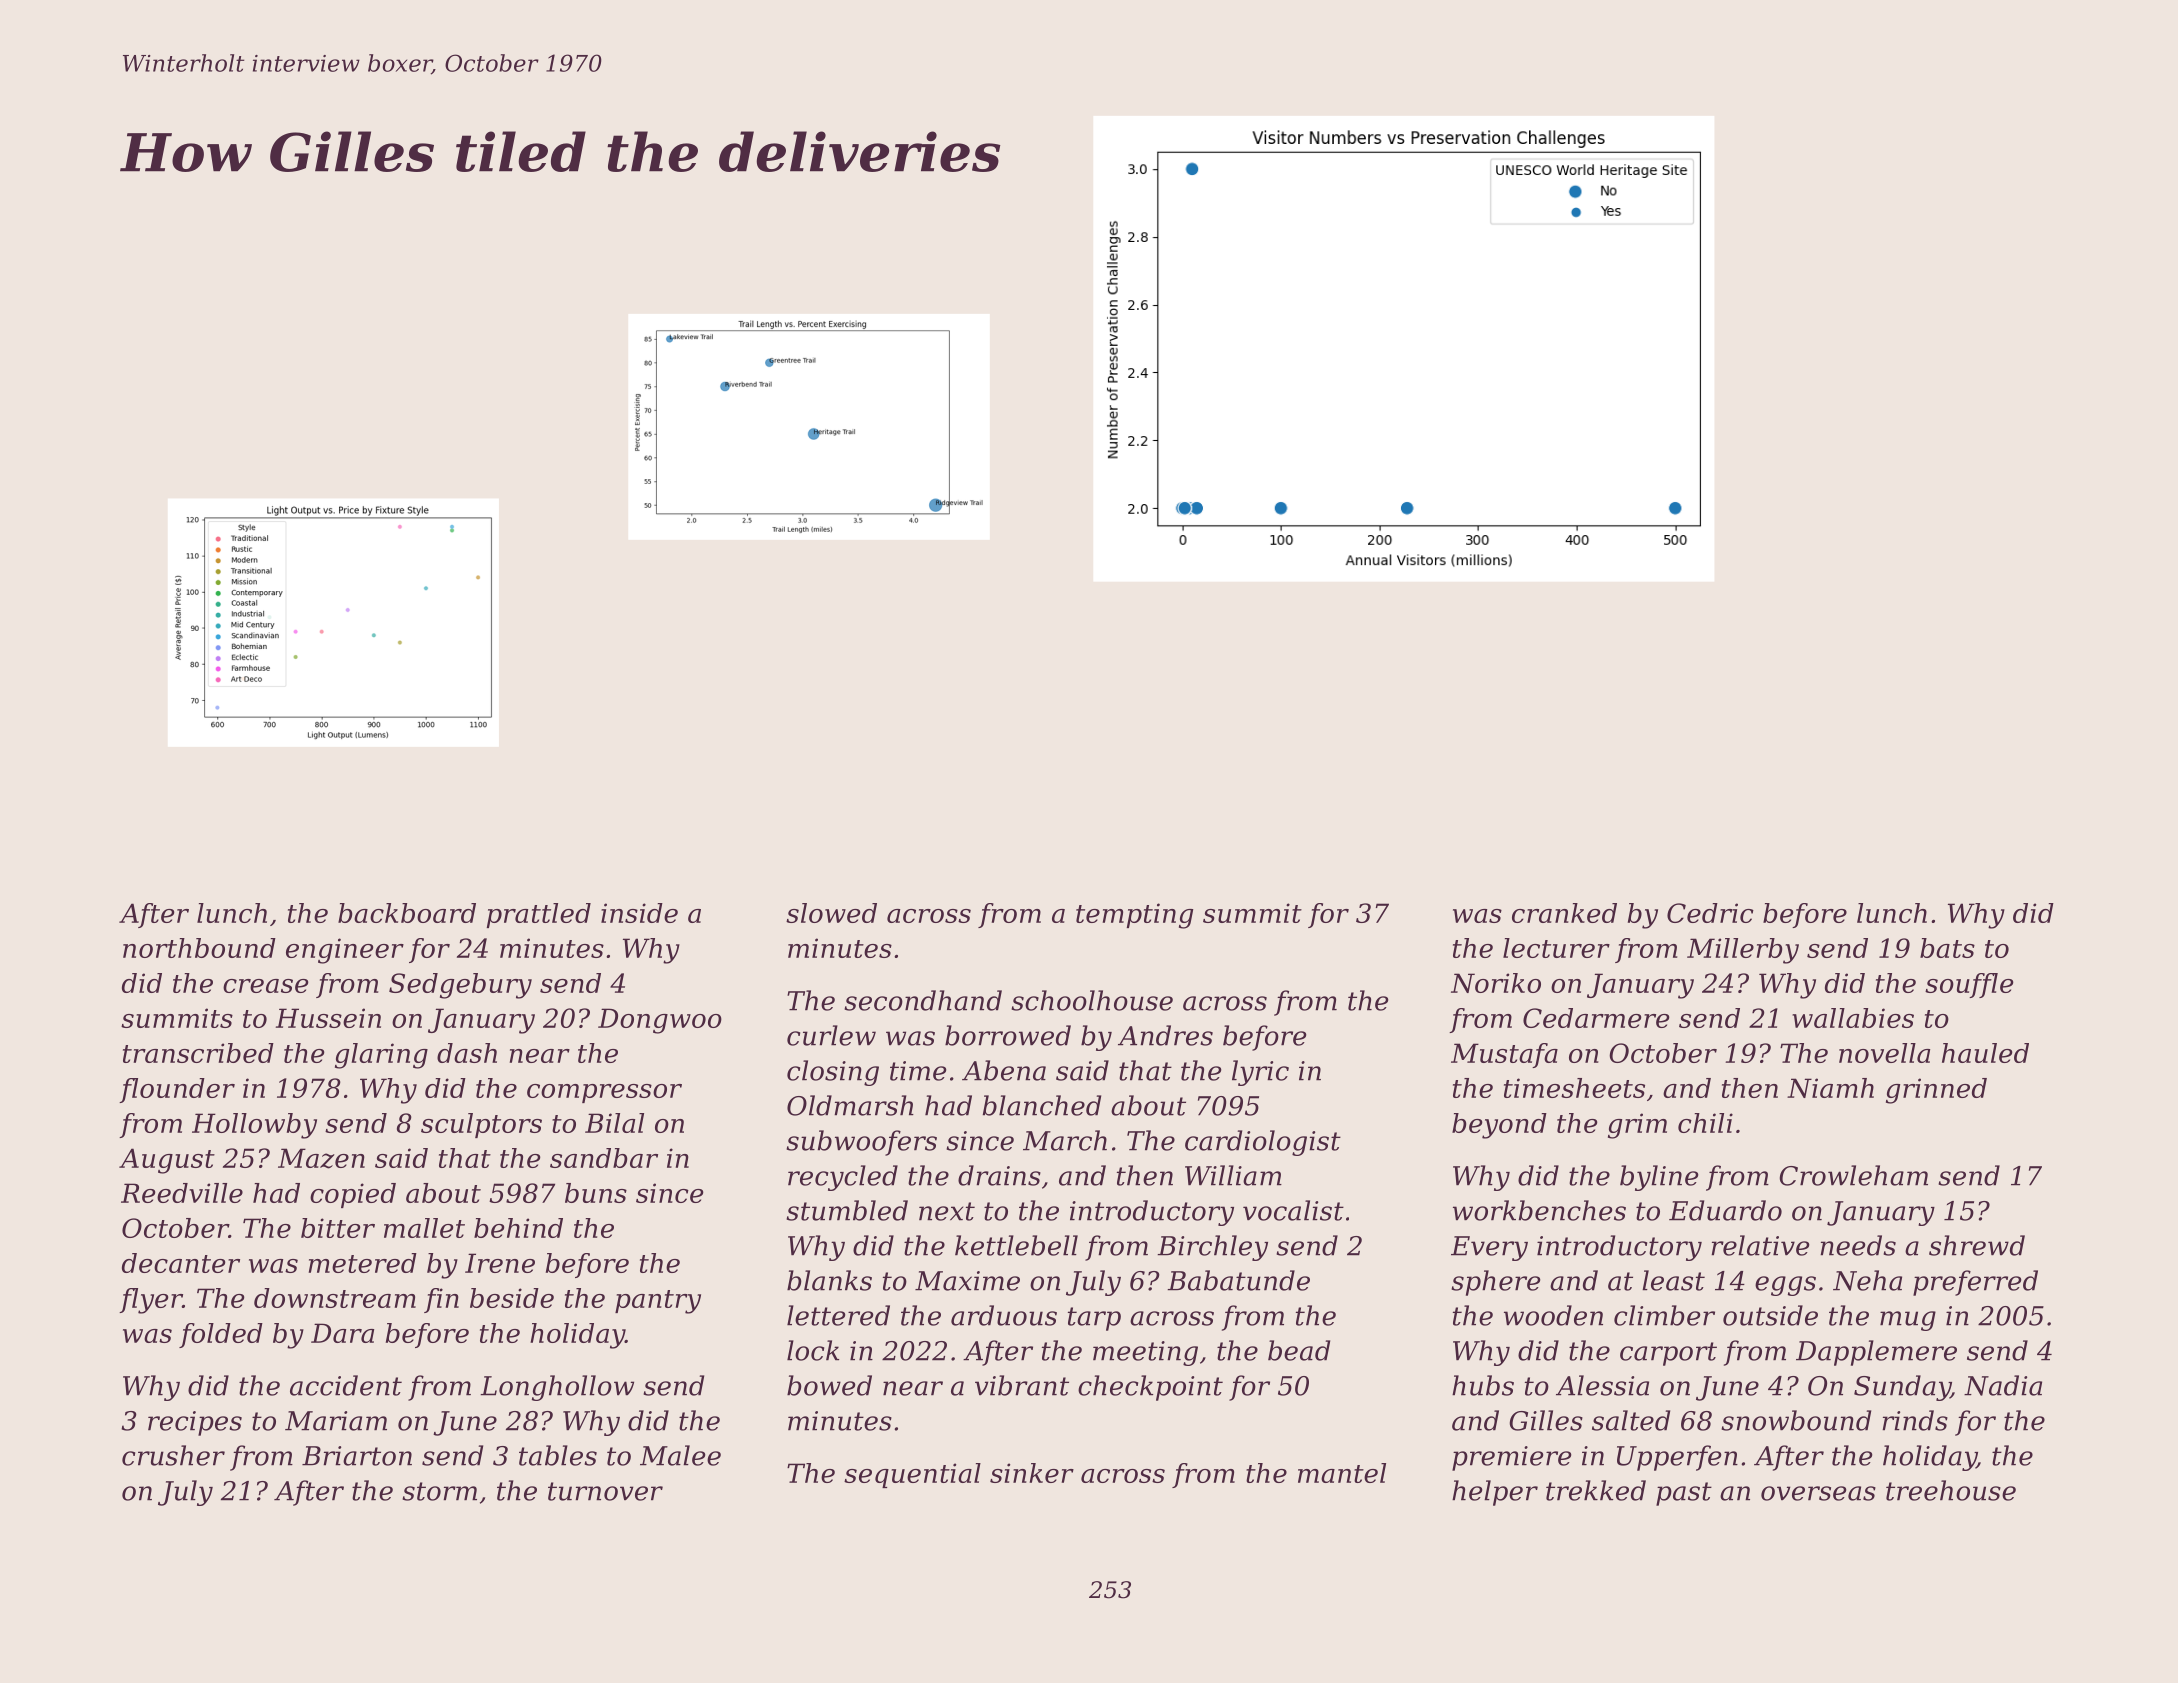 The height and width of the screenshot is (1683, 2178). What do you see at coordinates (150, 1301) in the screenshot?
I see `flyer` at bounding box center [150, 1301].
